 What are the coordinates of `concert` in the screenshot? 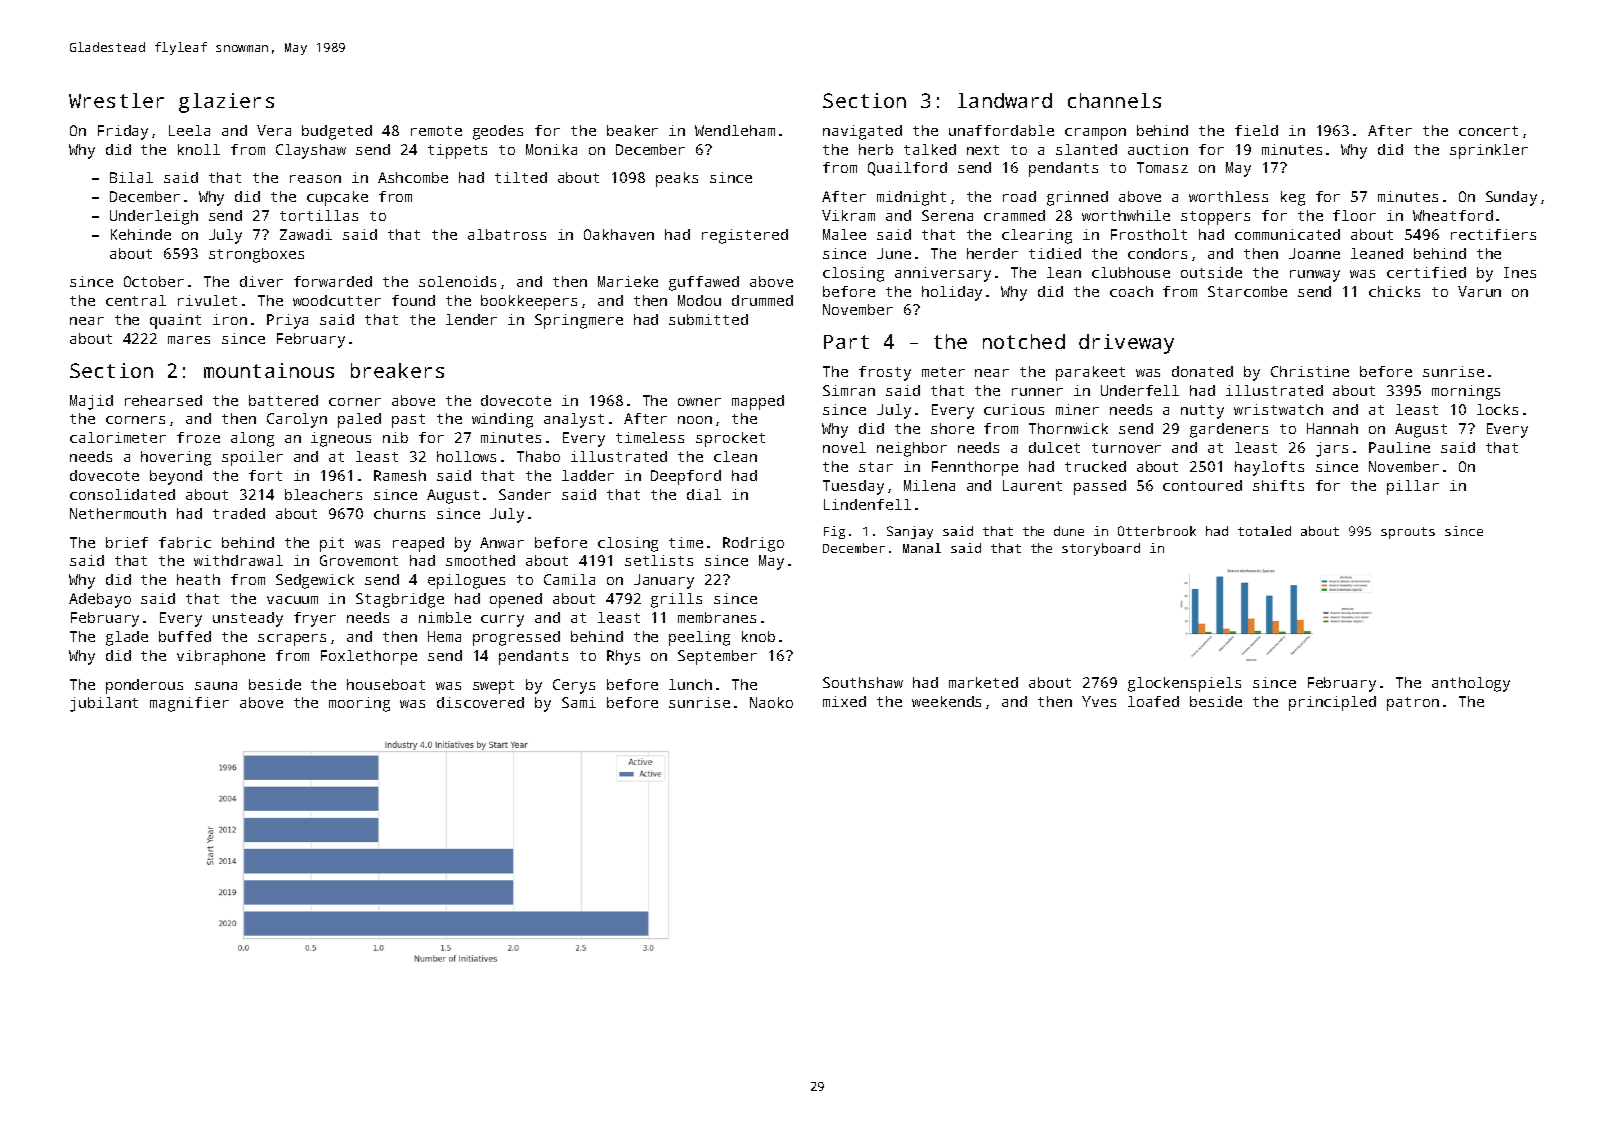 It's located at (1488, 131).
